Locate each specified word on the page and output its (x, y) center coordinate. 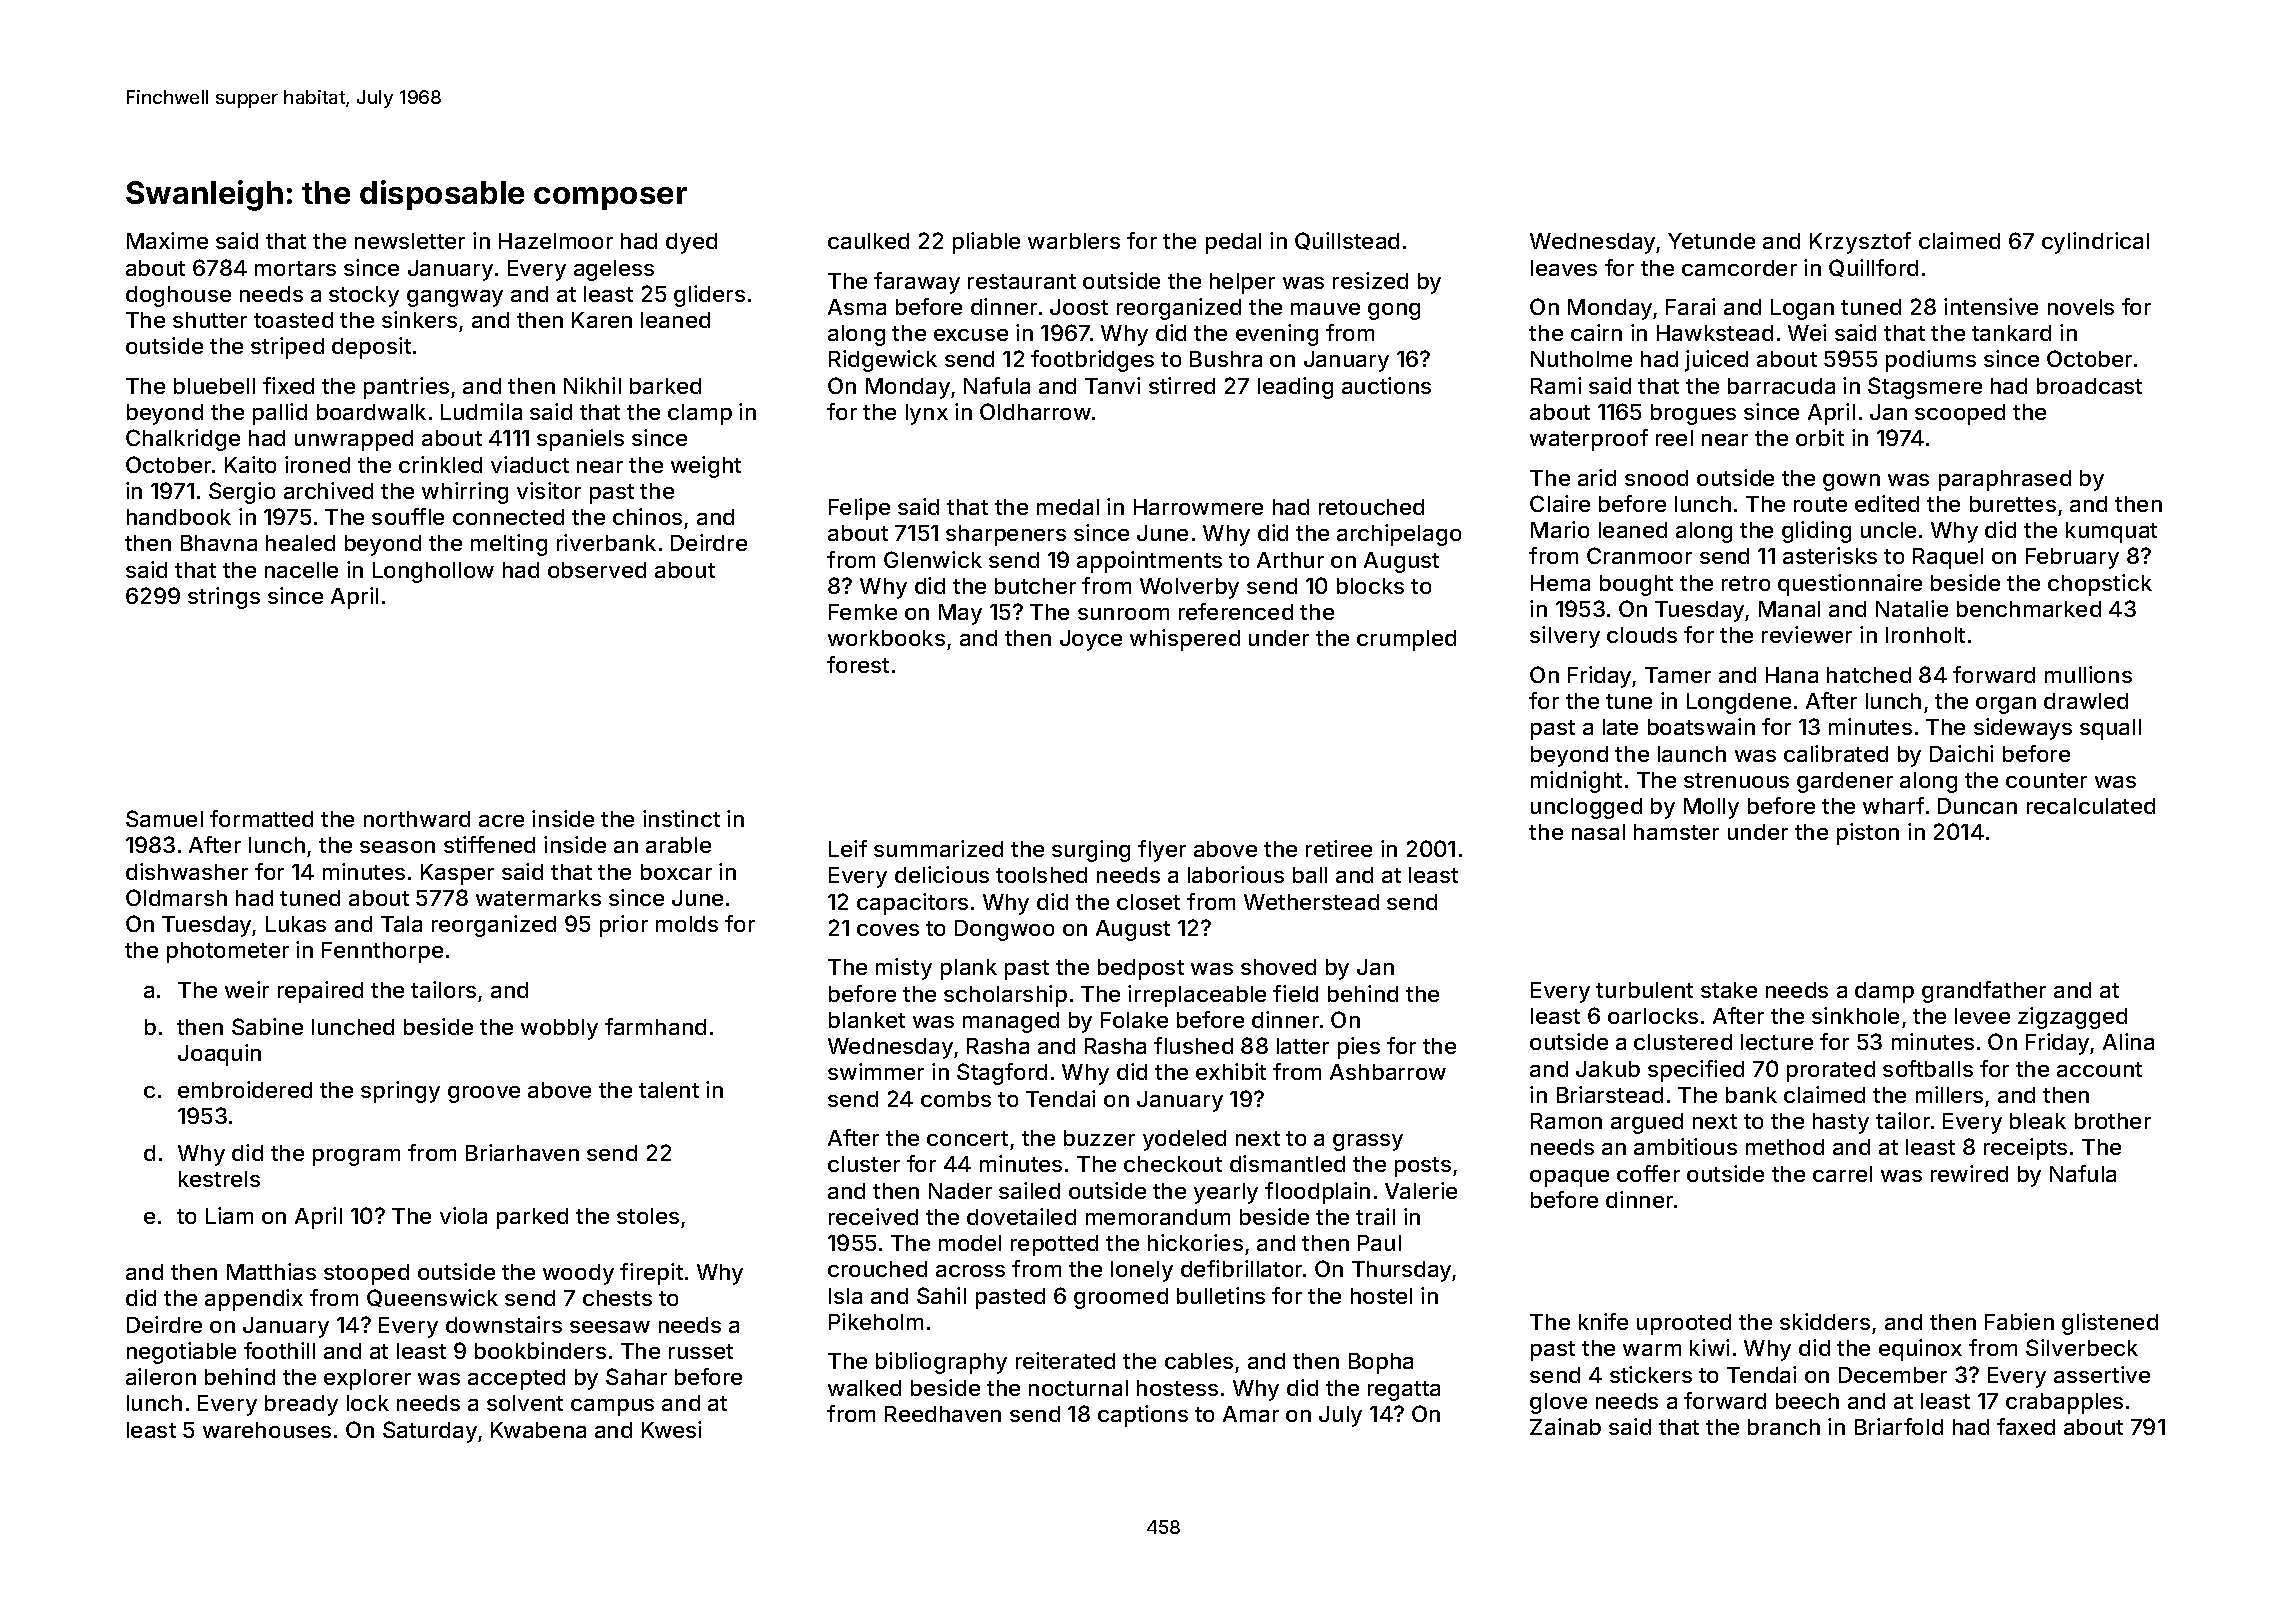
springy (400, 1092)
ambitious (1685, 1146)
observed (597, 570)
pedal (1233, 243)
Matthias (271, 1271)
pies (1359, 1048)
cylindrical (2095, 243)
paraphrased (2005, 480)
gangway (455, 298)
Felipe (859, 509)
